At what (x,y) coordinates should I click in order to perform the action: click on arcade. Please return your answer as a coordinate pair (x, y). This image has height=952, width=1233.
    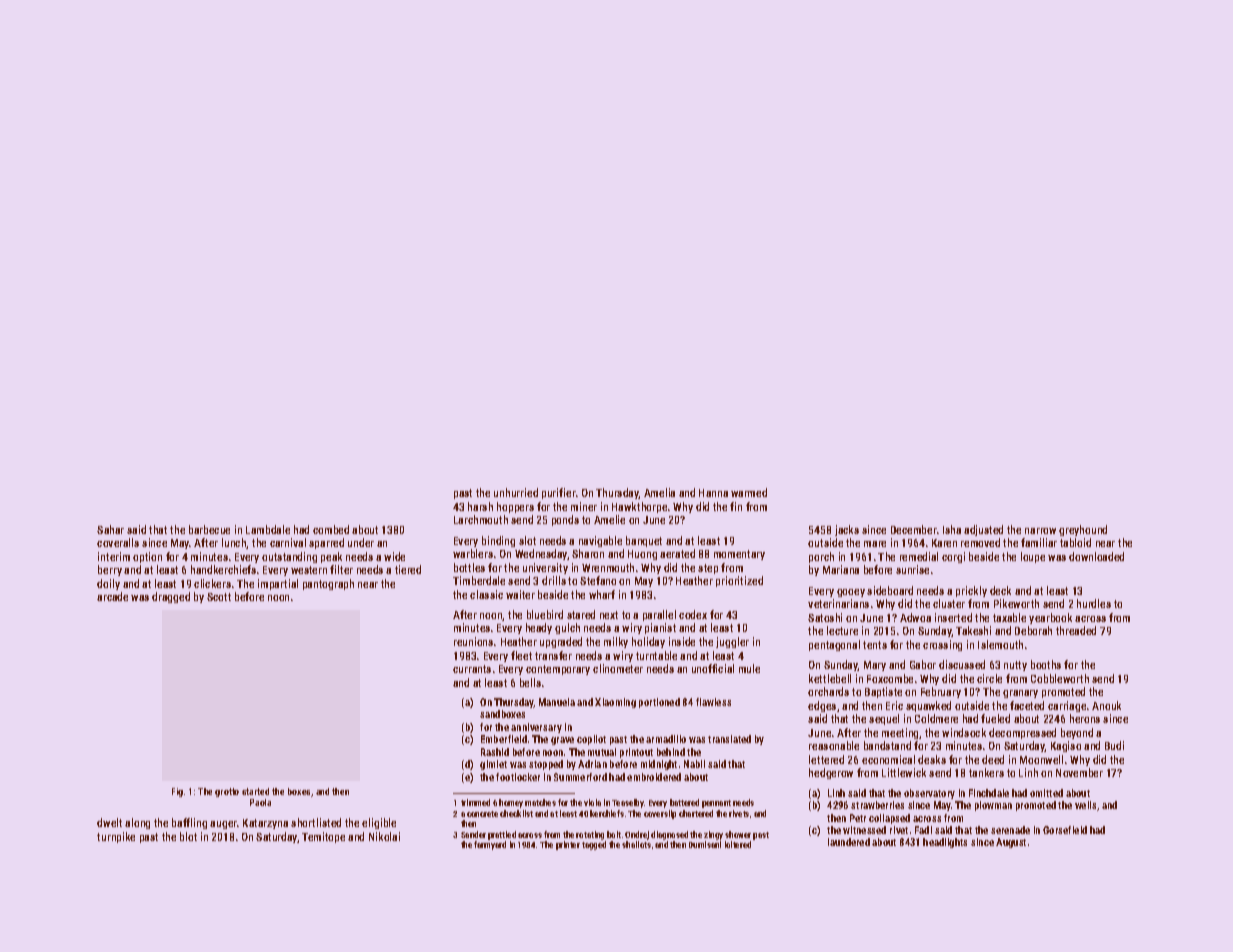
    Looking at the image, I should click on (112, 596).
